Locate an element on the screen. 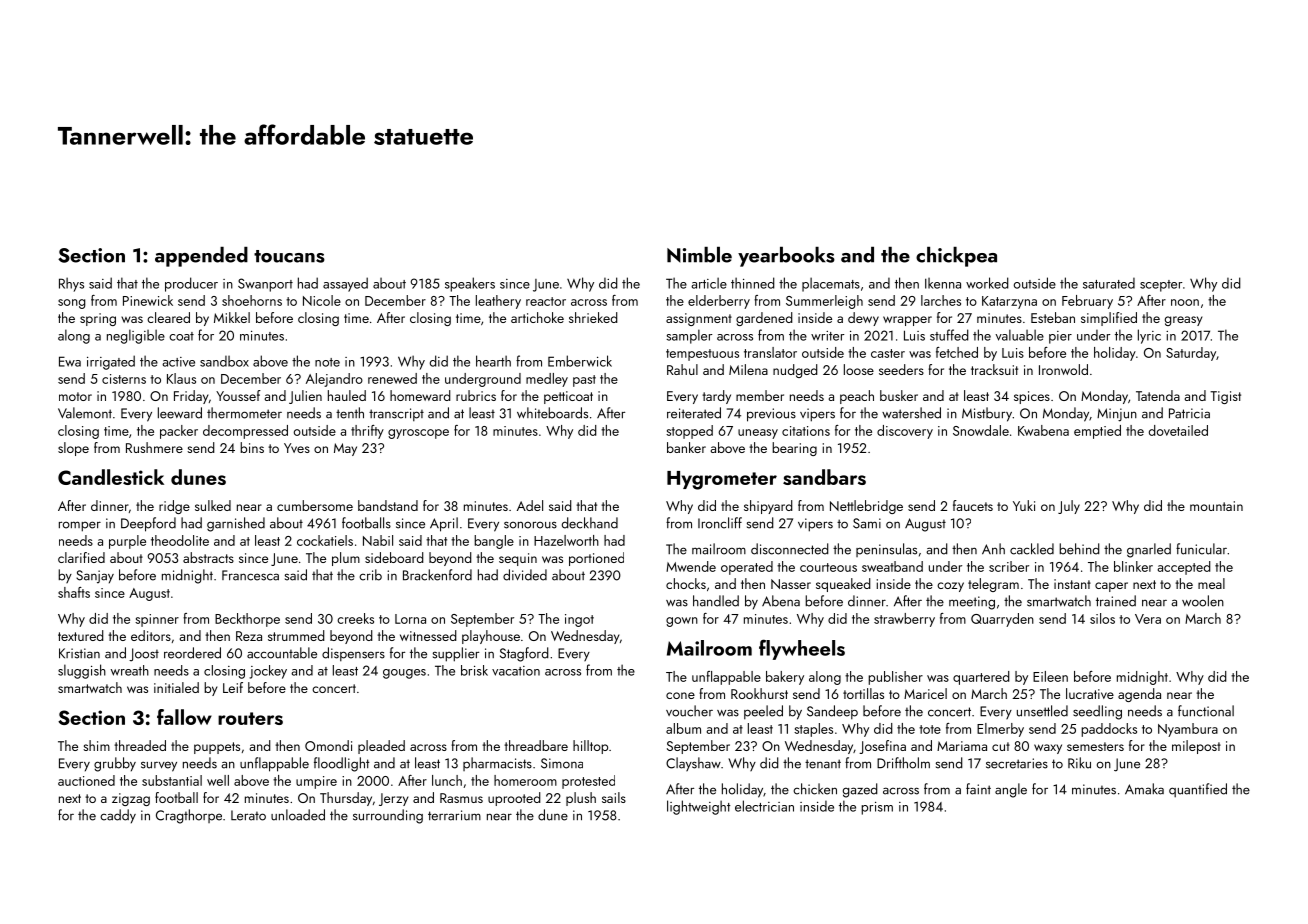  nudged is located at coordinates (795, 371).
